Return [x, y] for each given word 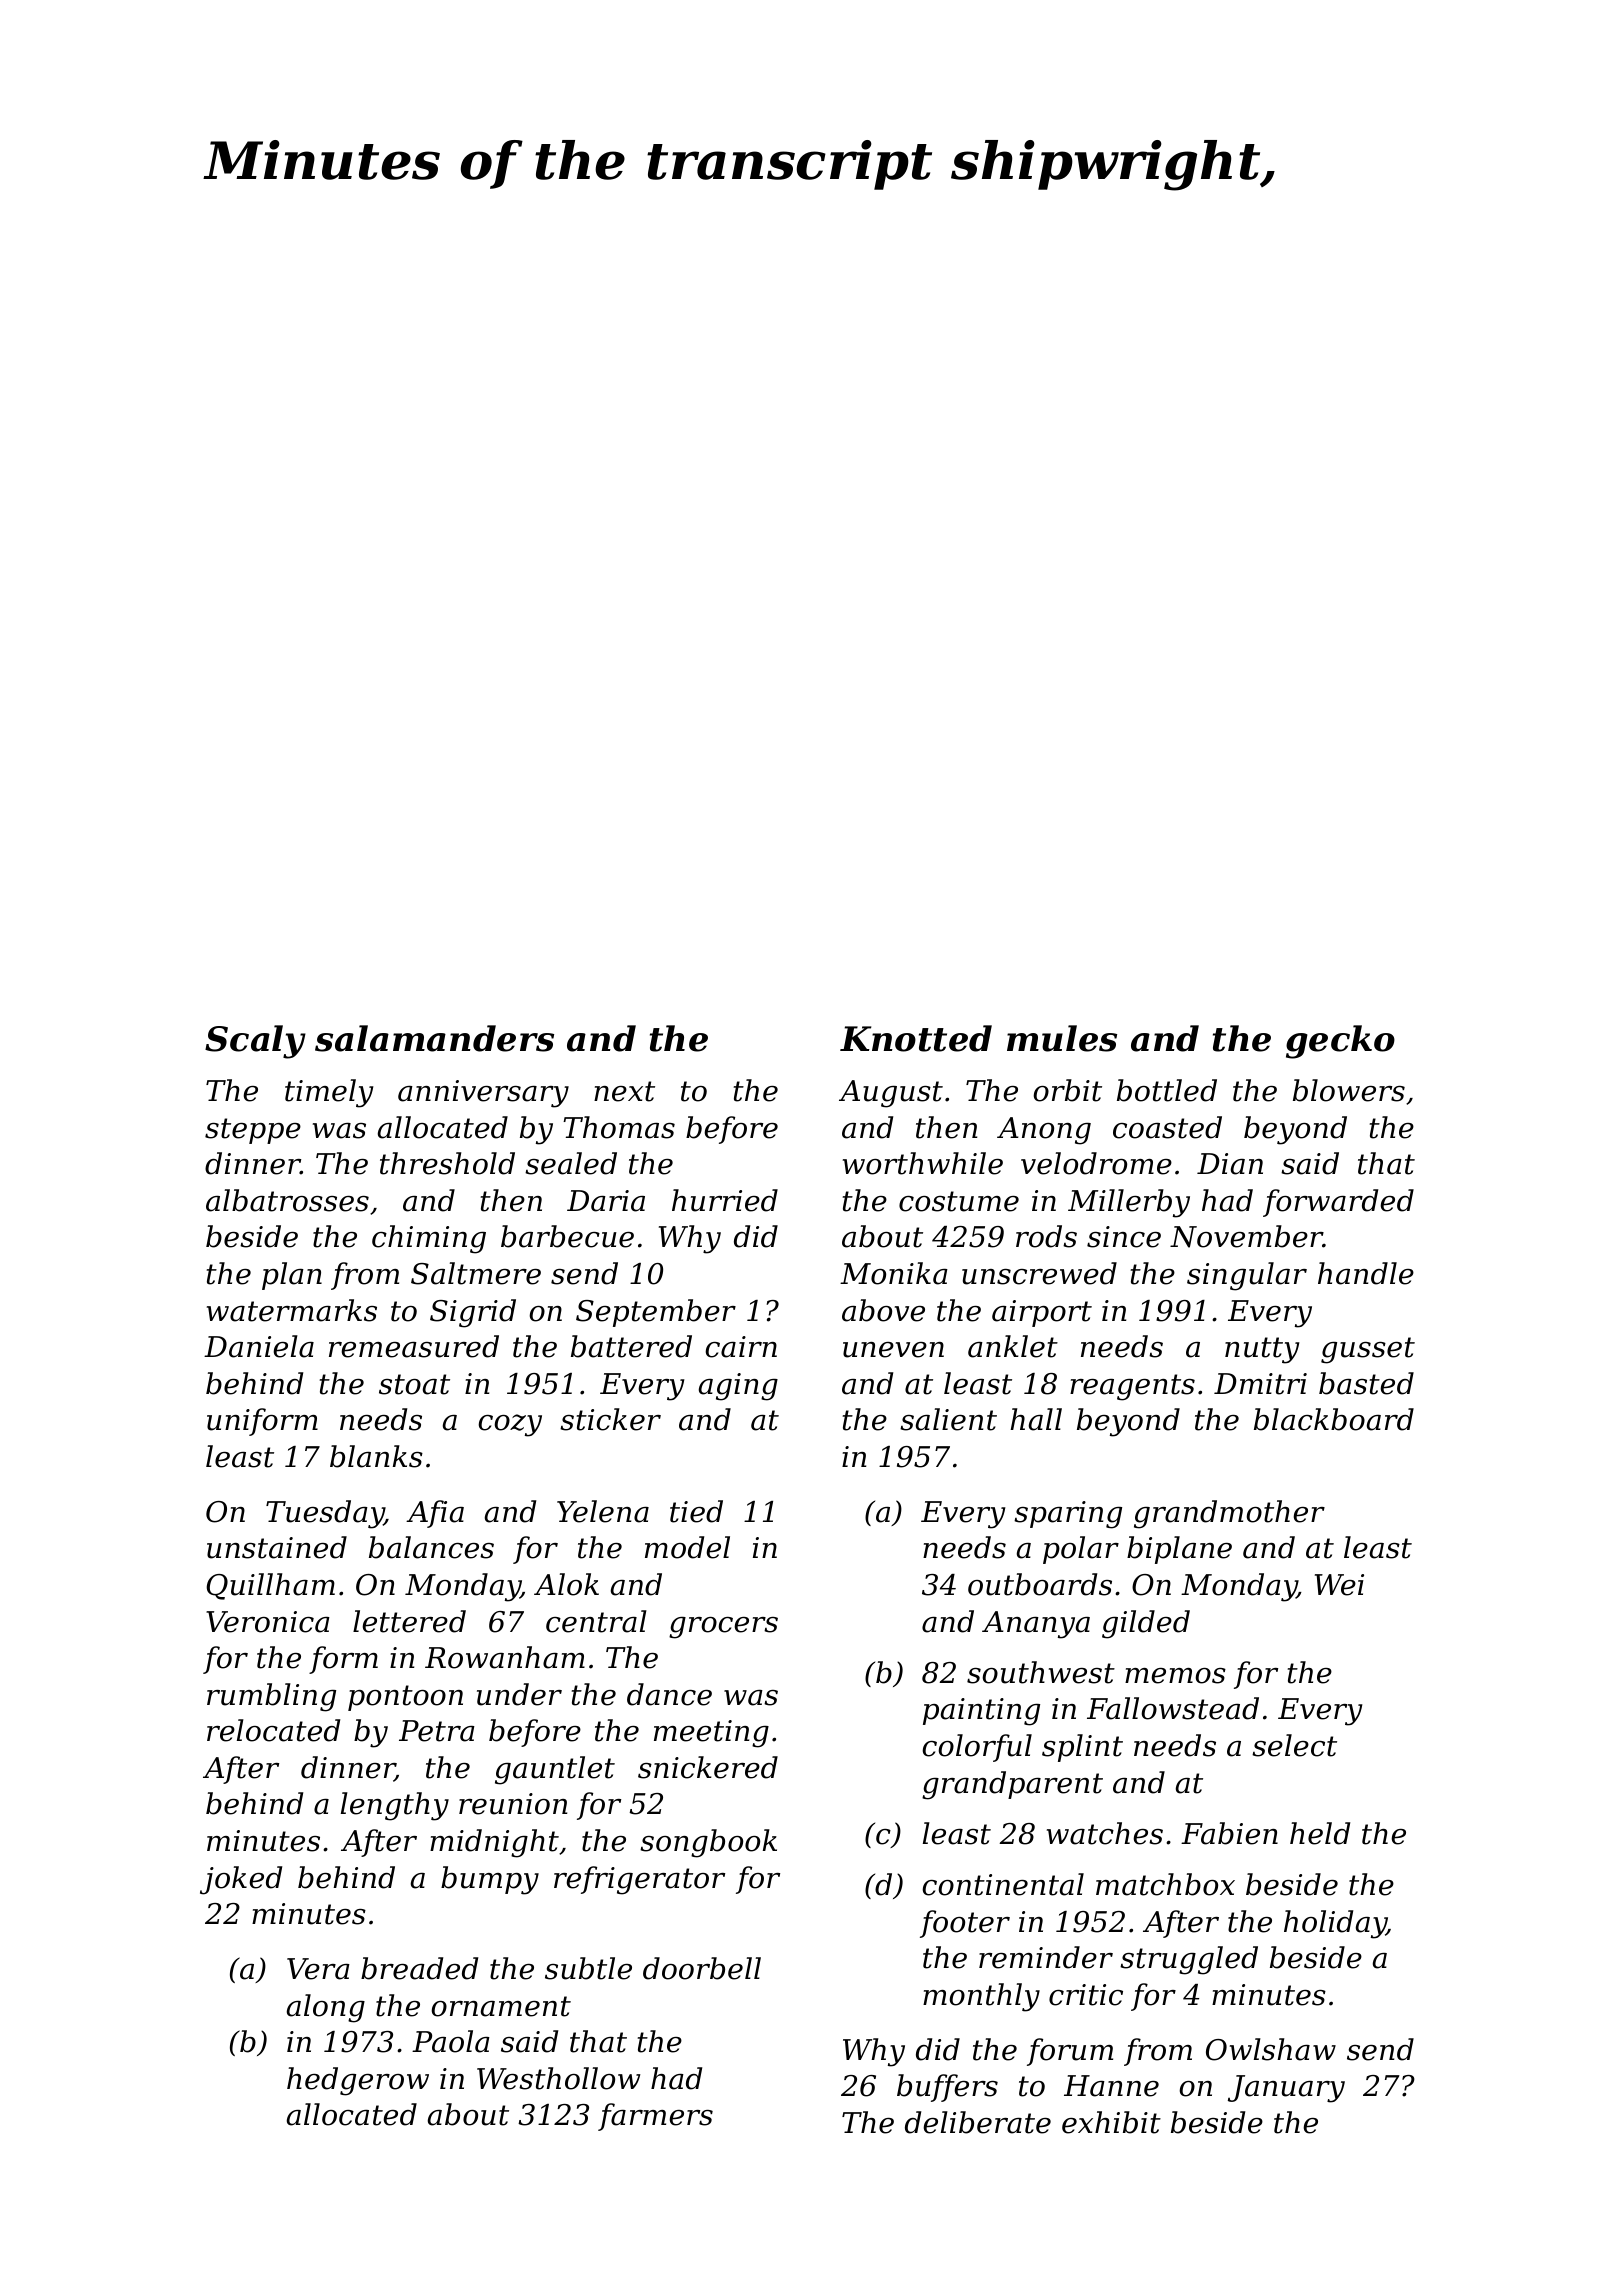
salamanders [434, 1038]
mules [1062, 1038]
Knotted [916, 1038]
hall [1036, 1419]
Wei [1339, 1585]
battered [631, 1346]
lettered [409, 1621]
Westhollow [558, 2078]
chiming [429, 1239]
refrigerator [639, 1880]
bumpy [490, 1880]
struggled [1189, 1960]
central [596, 1621]
